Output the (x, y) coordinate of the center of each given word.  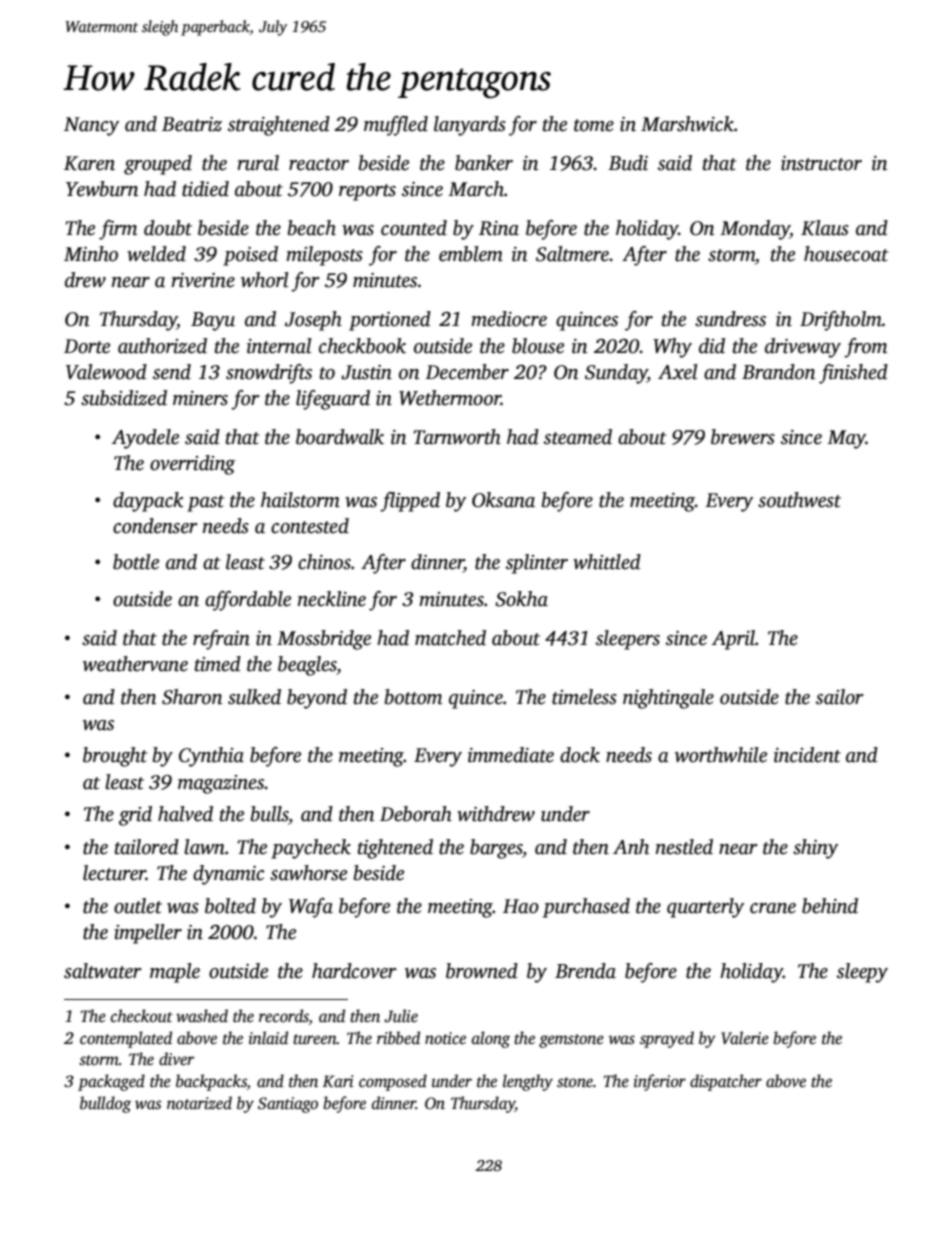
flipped (410, 502)
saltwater (103, 971)
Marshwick (687, 124)
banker (484, 163)
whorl (265, 280)
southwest (799, 500)
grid (135, 816)
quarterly (705, 908)
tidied (205, 189)
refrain (221, 640)
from (865, 348)
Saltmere (572, 254)
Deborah (416, 814)
